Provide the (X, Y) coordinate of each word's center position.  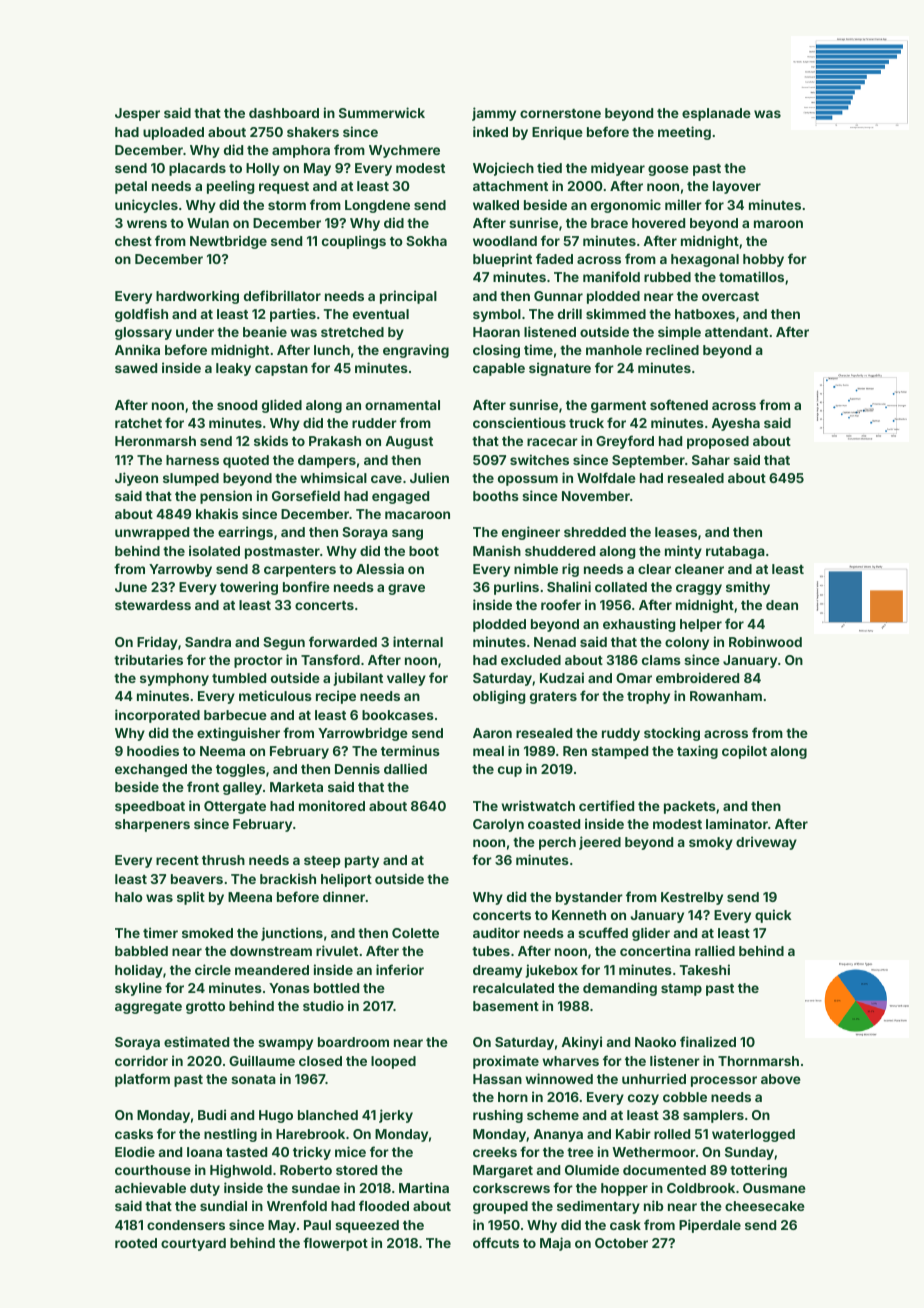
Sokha (426, 241)
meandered (272, 970)
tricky (312, 1153)
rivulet (337, 950)
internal (418, 641)
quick (773, 916)
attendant (736, 332)
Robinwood (765, 641)
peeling (230, 187)
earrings (245, 533)
